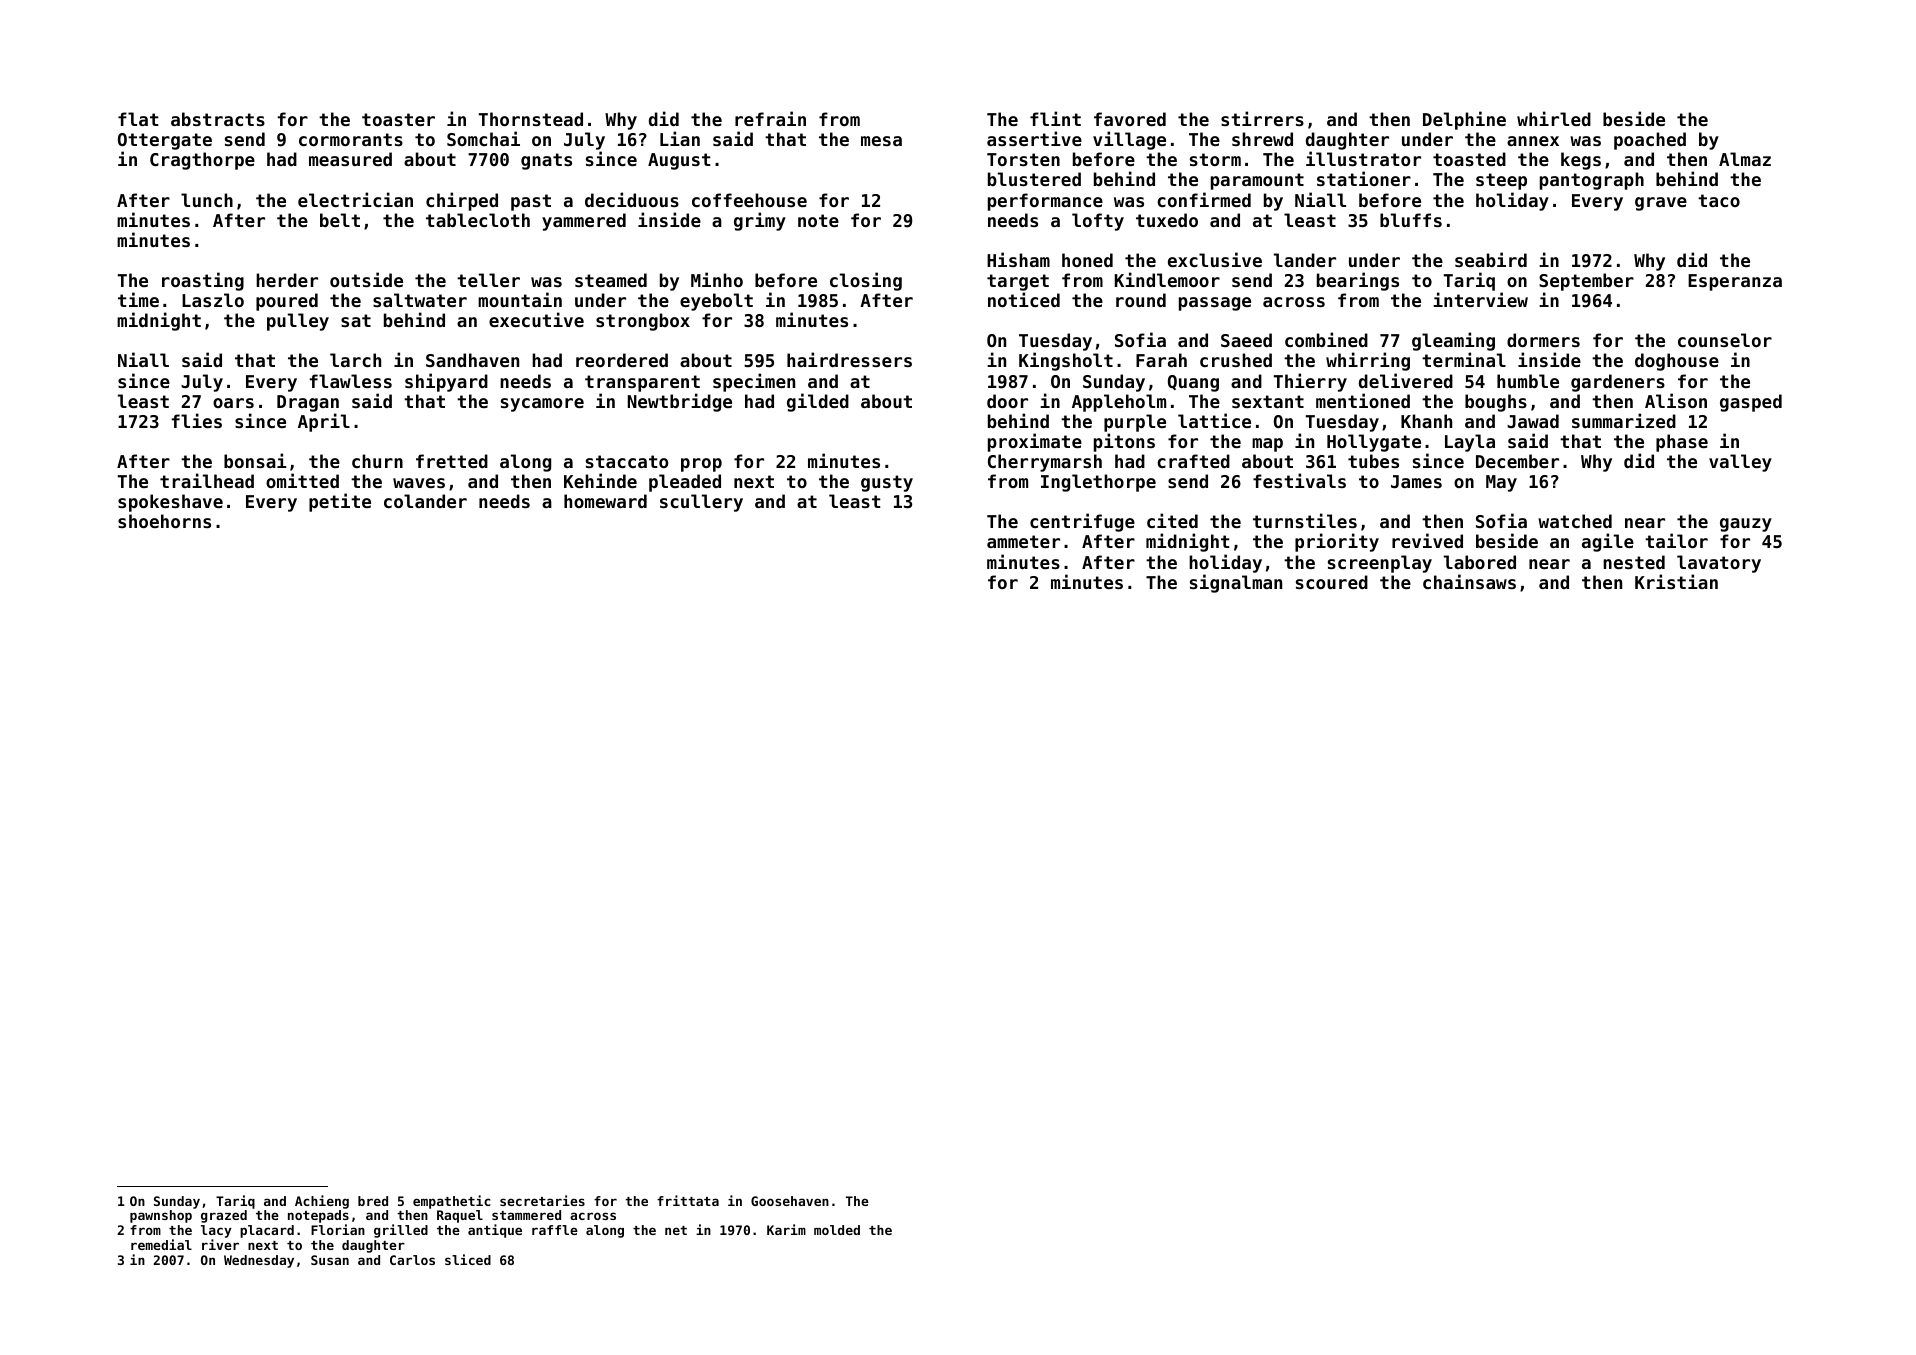 The image size is (1916, 1355). Describe the element at coordinates (1023, 541) in the screenshot. I see `ammeter` at that location.
